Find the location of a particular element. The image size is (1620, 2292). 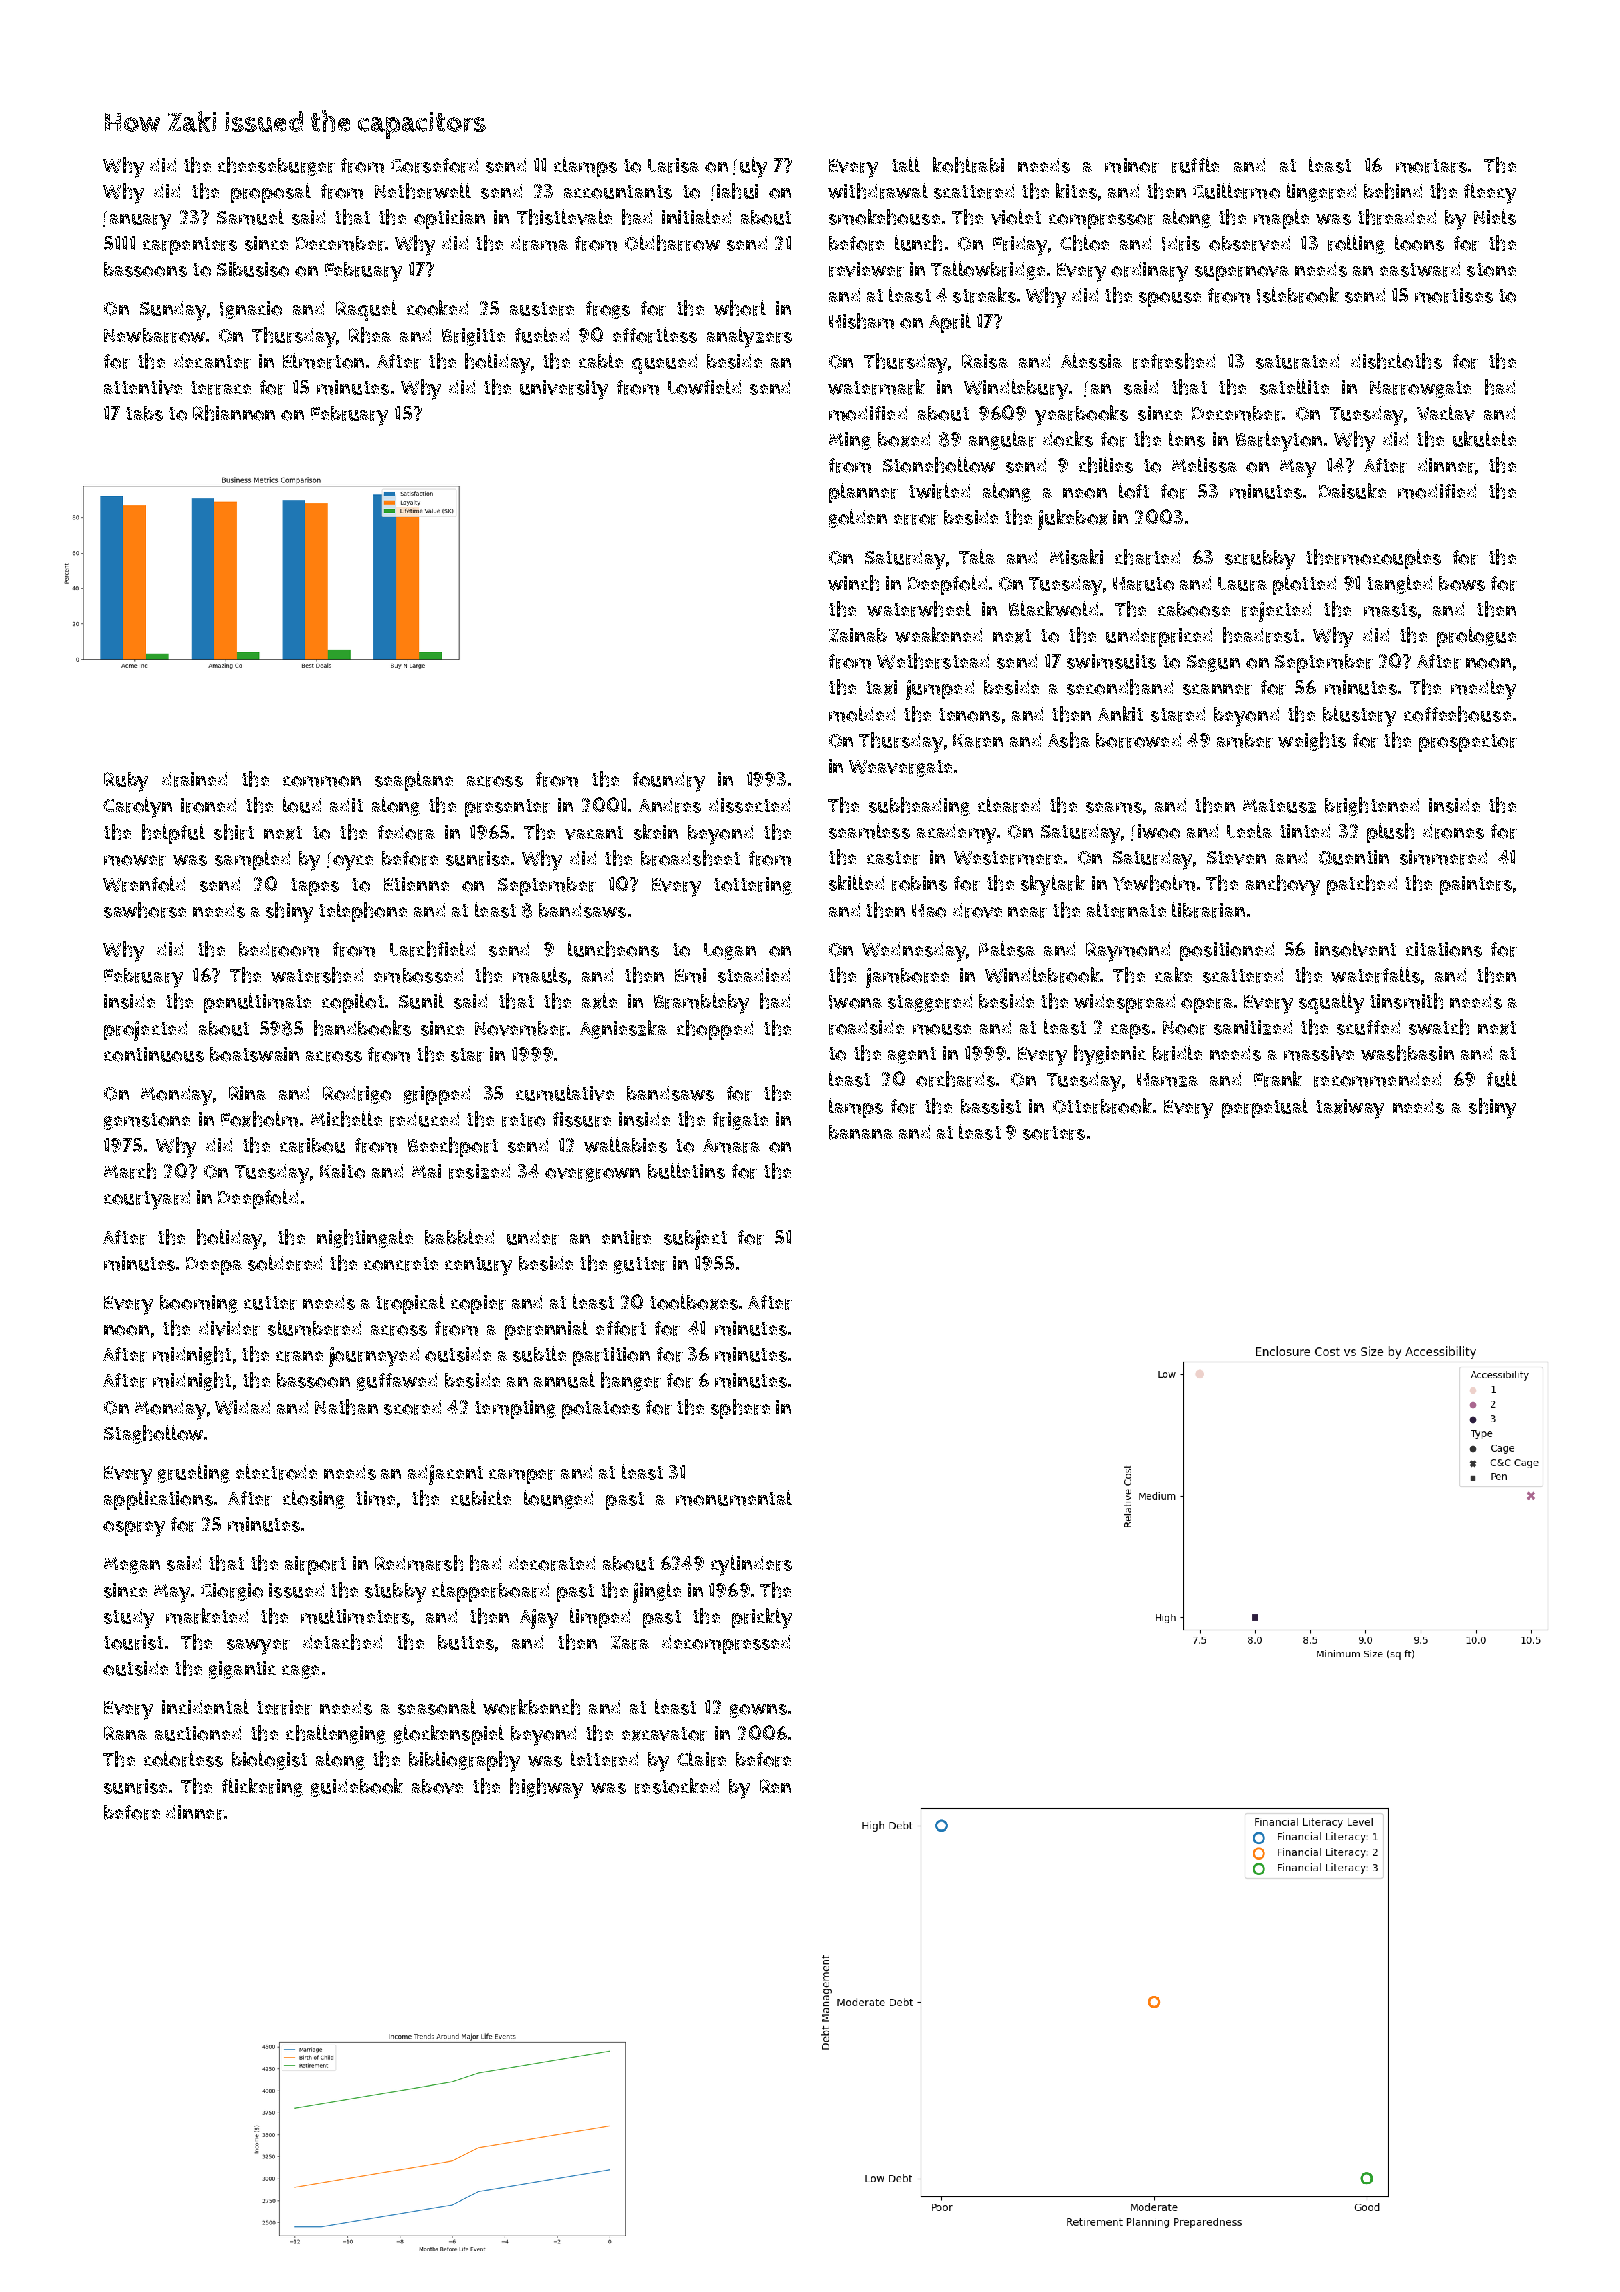

Vaclav is located at coordinates (1446, 413).
